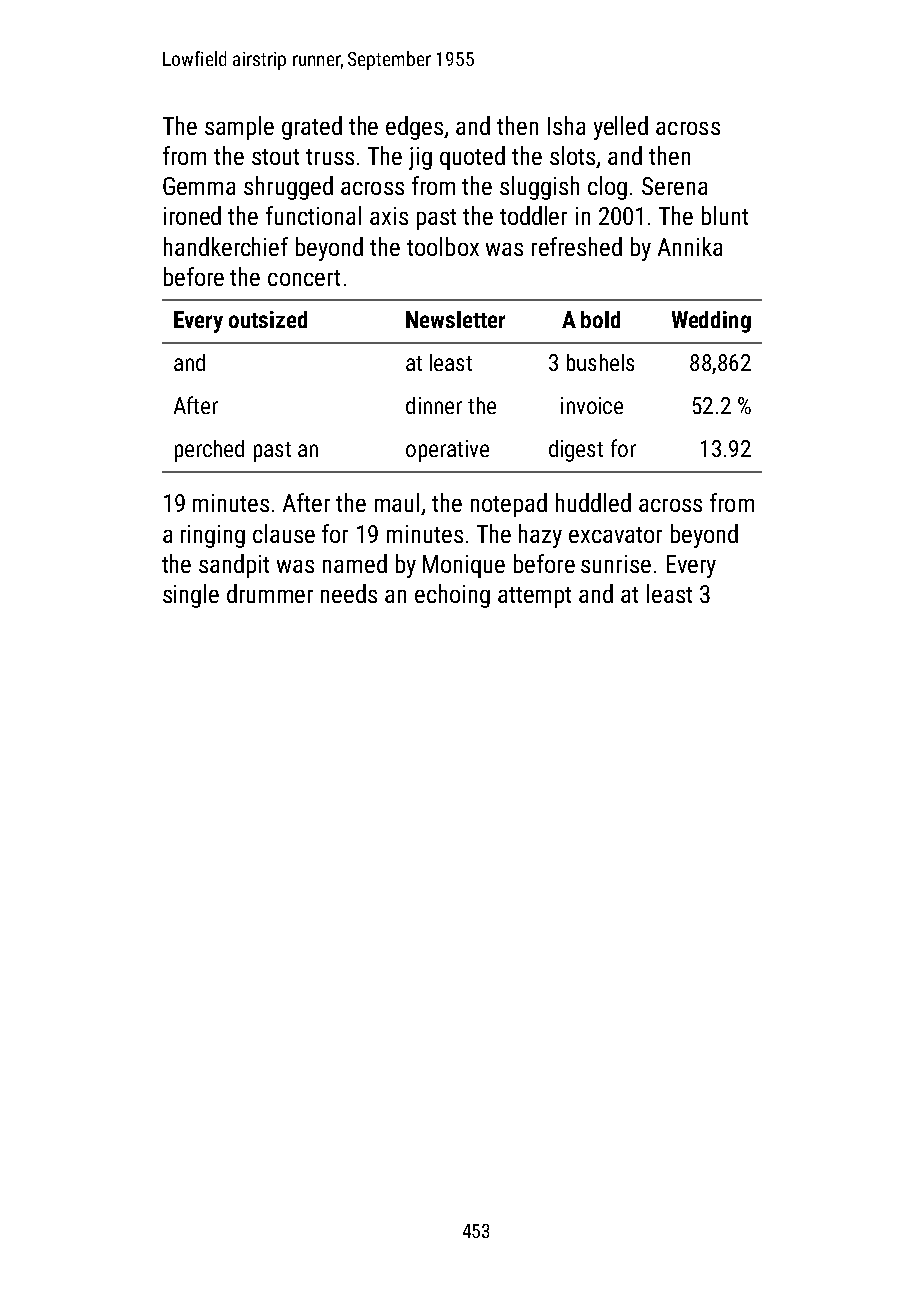  I want to click on digest, so click(576, 451).
